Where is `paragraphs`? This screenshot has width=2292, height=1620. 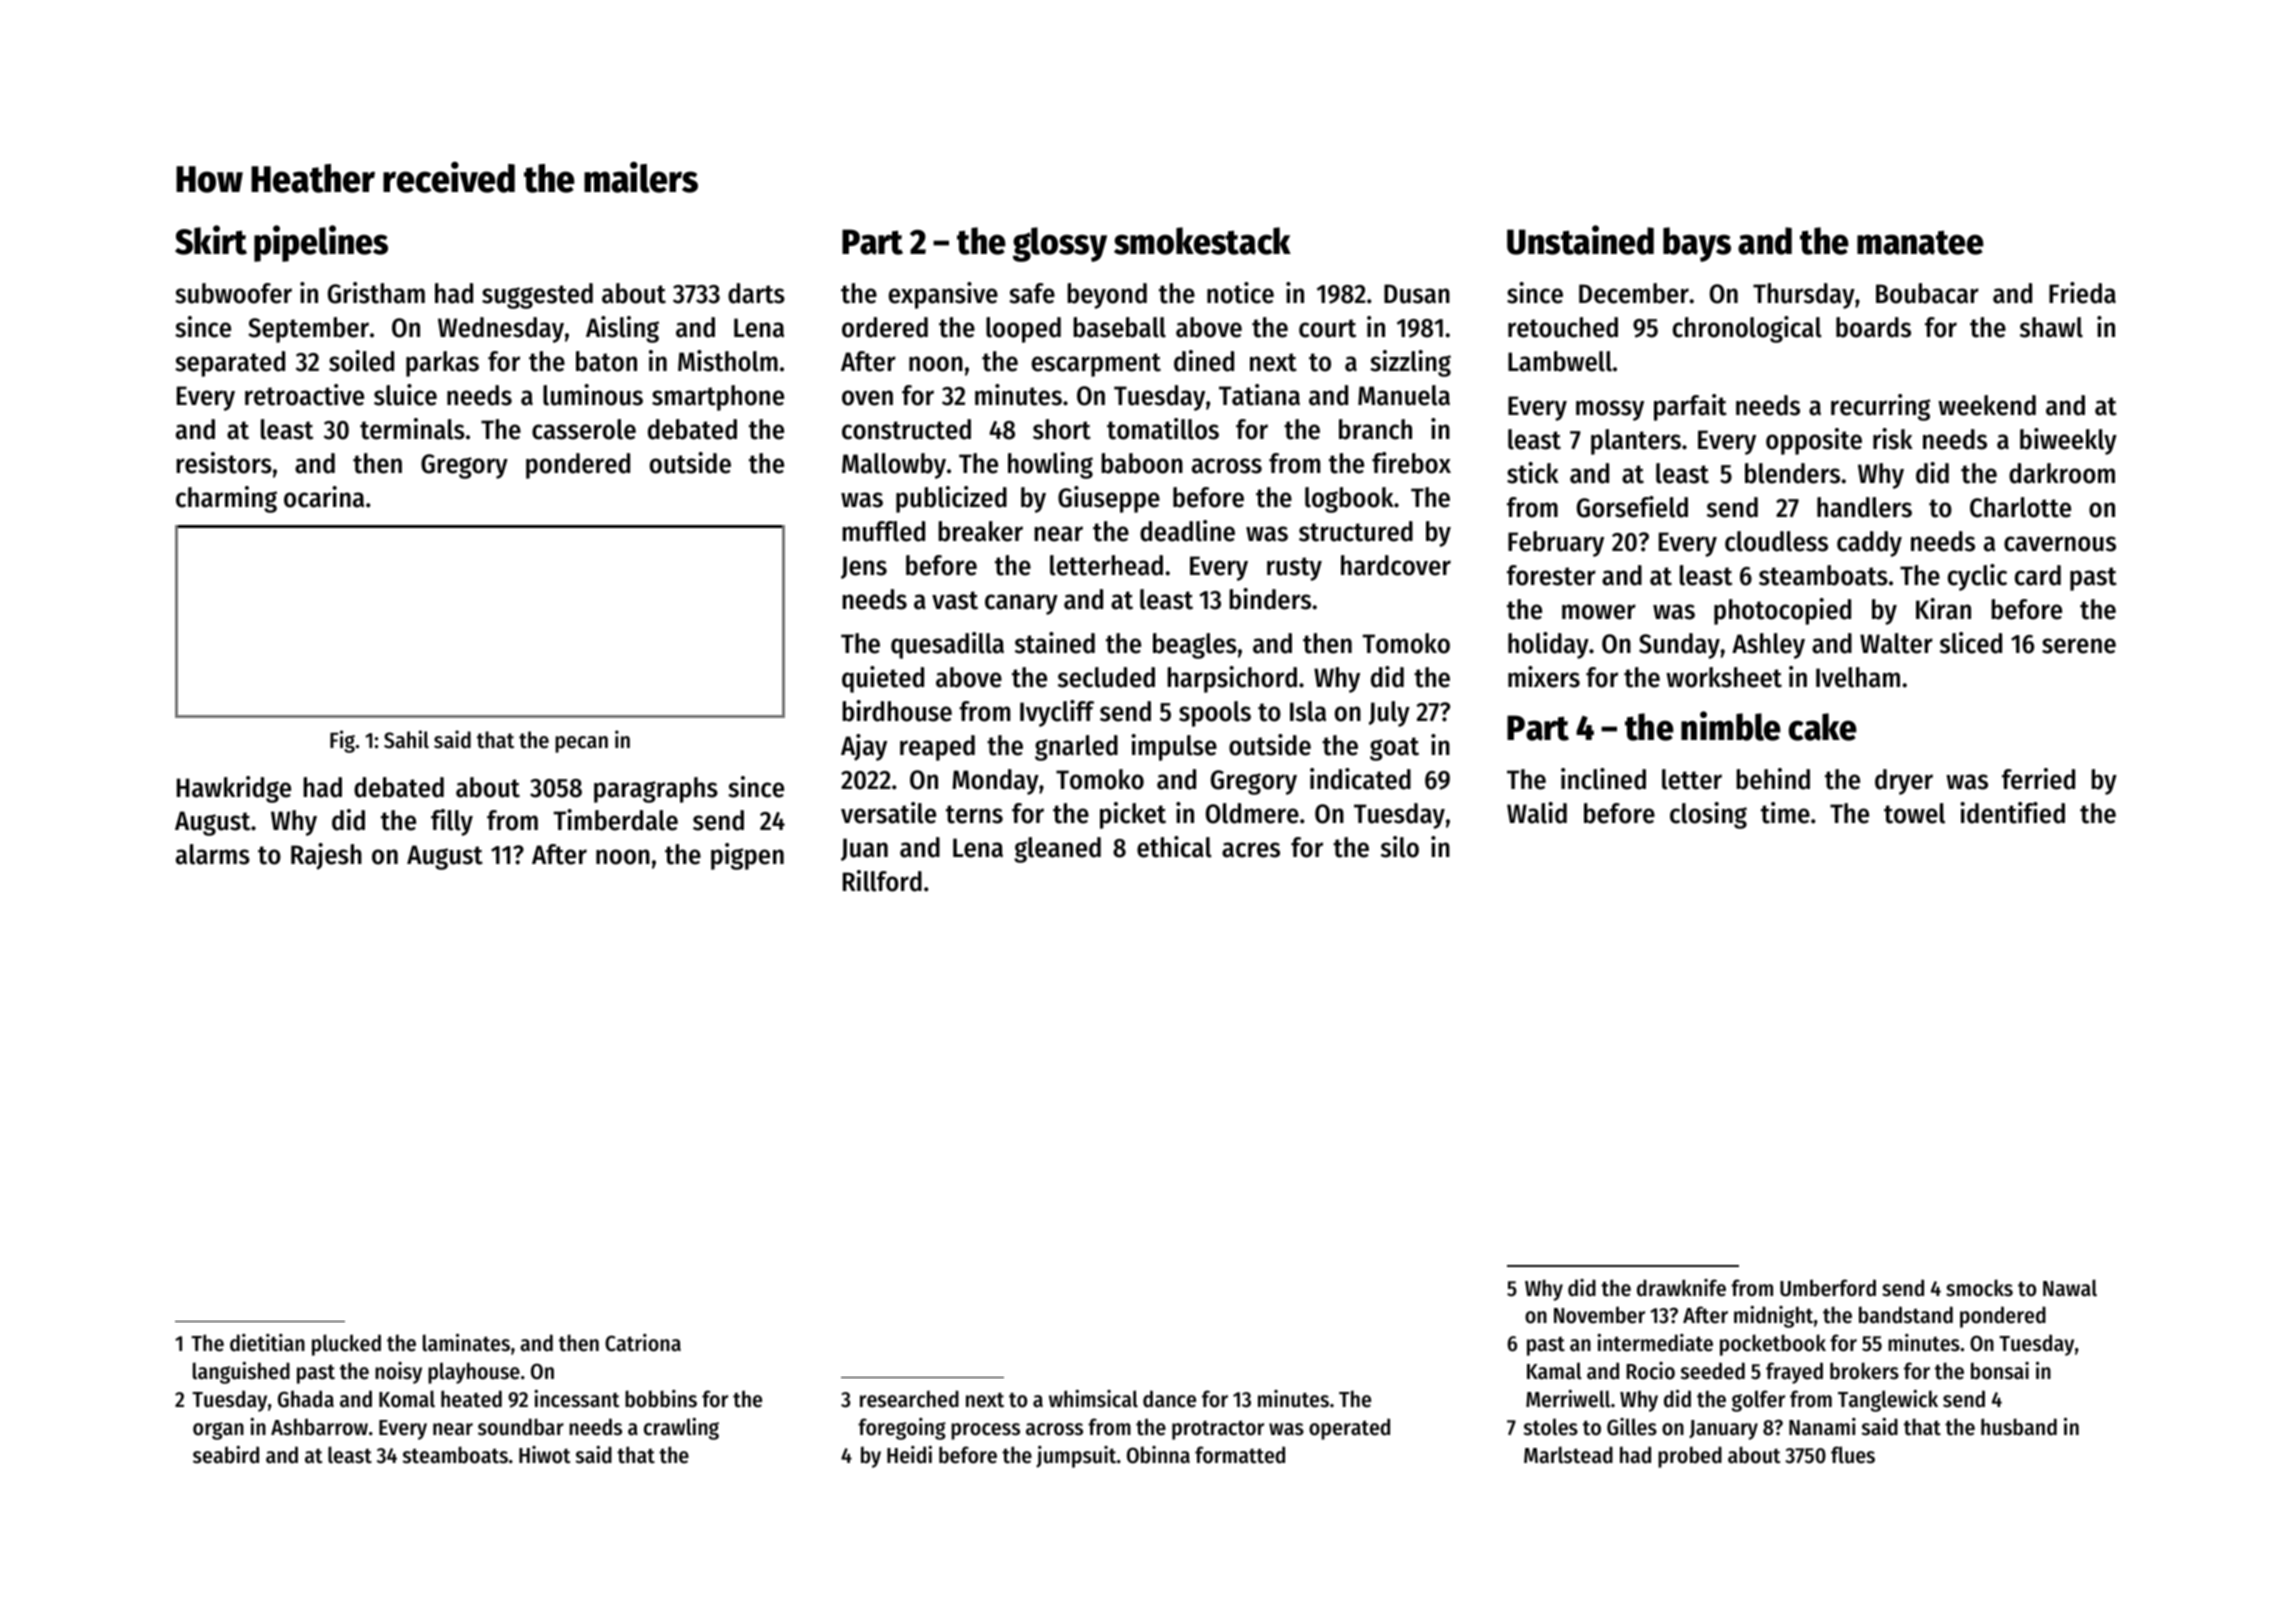 paragraphs is located at coordinates (656, 790).
